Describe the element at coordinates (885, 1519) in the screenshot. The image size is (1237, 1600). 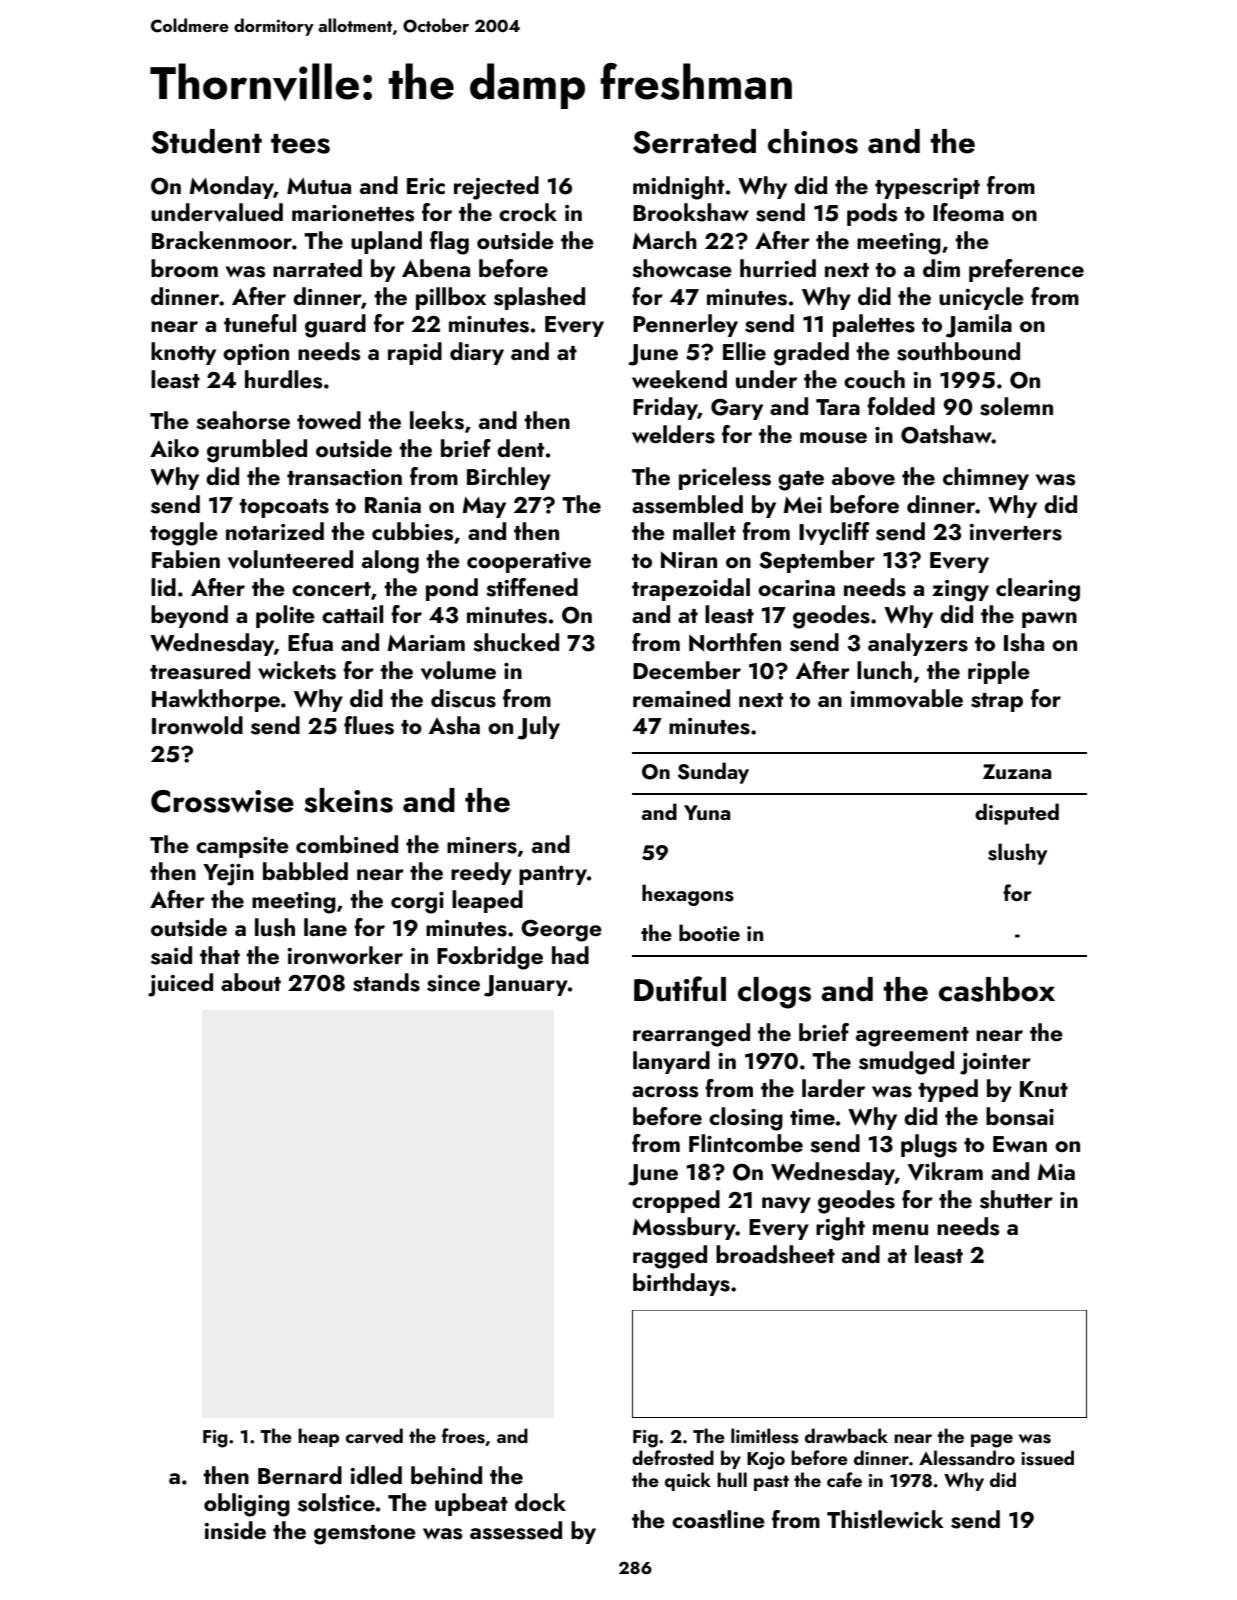
I see `Thistlewick` at that location.
